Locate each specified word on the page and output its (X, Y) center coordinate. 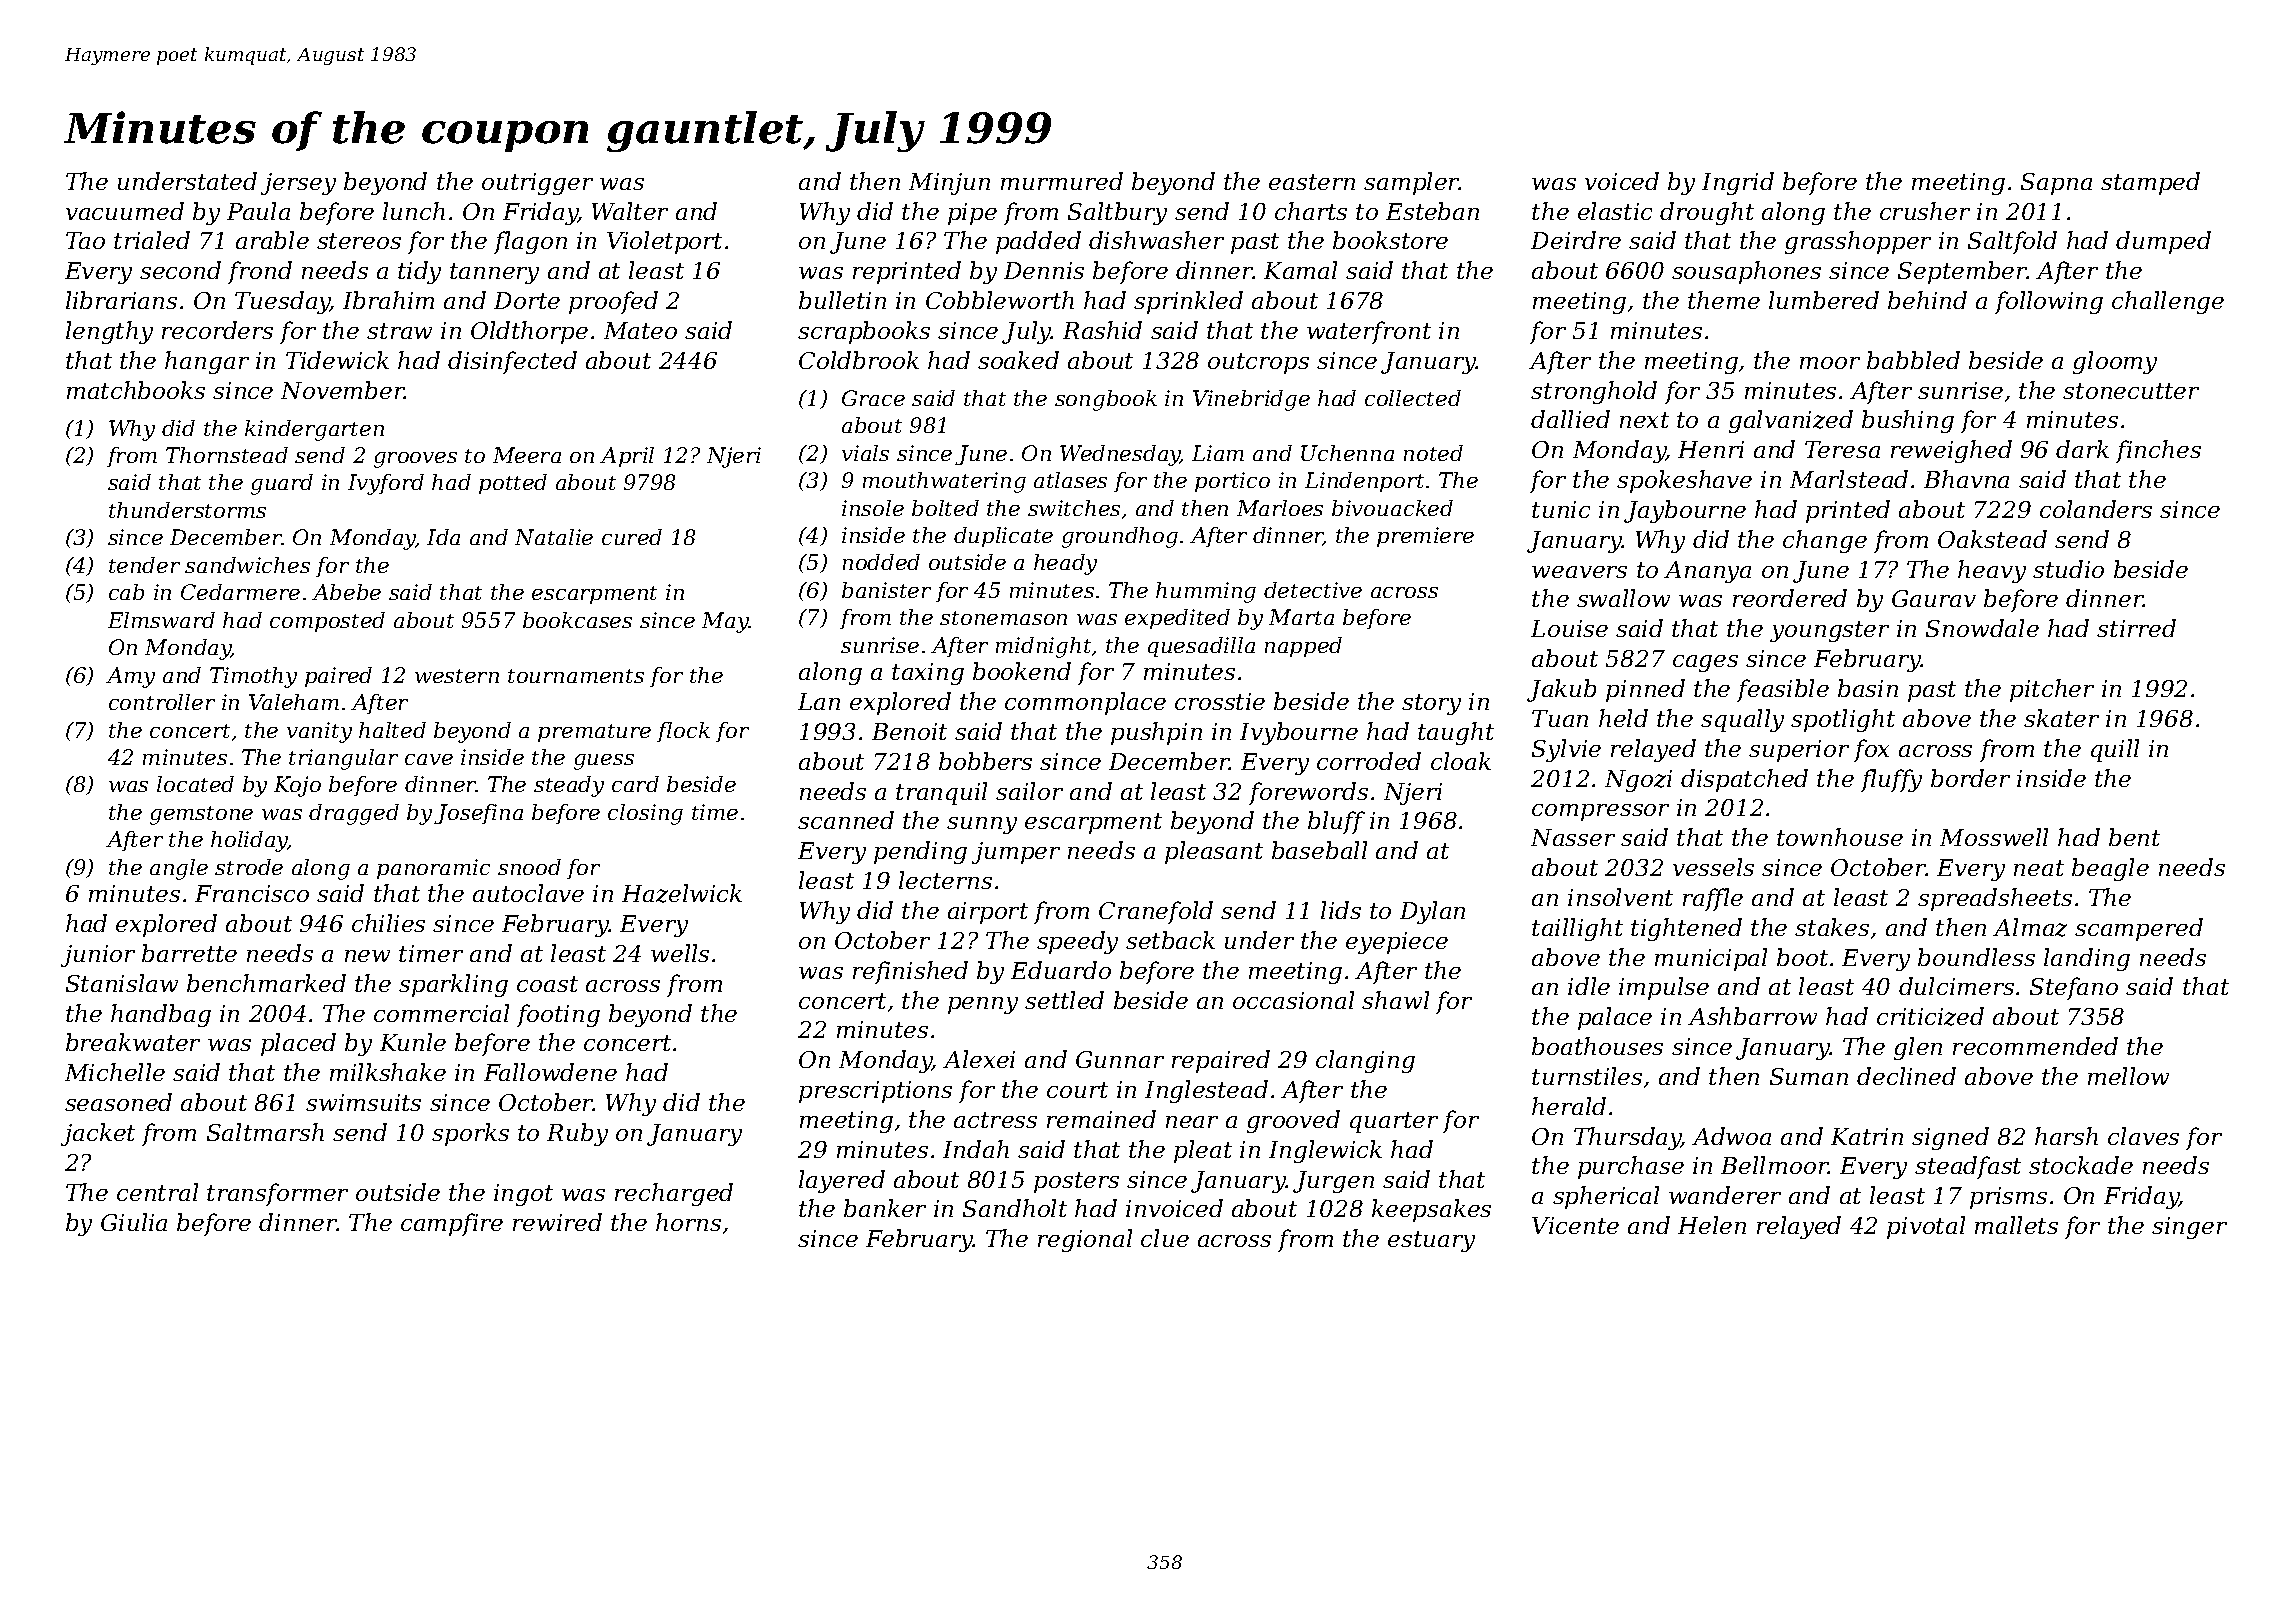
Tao (85, 240)
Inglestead (1206, 1091)
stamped (2150, 183)
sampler (1411, 183)
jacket (98, 1134)
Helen (1712, 1225)
